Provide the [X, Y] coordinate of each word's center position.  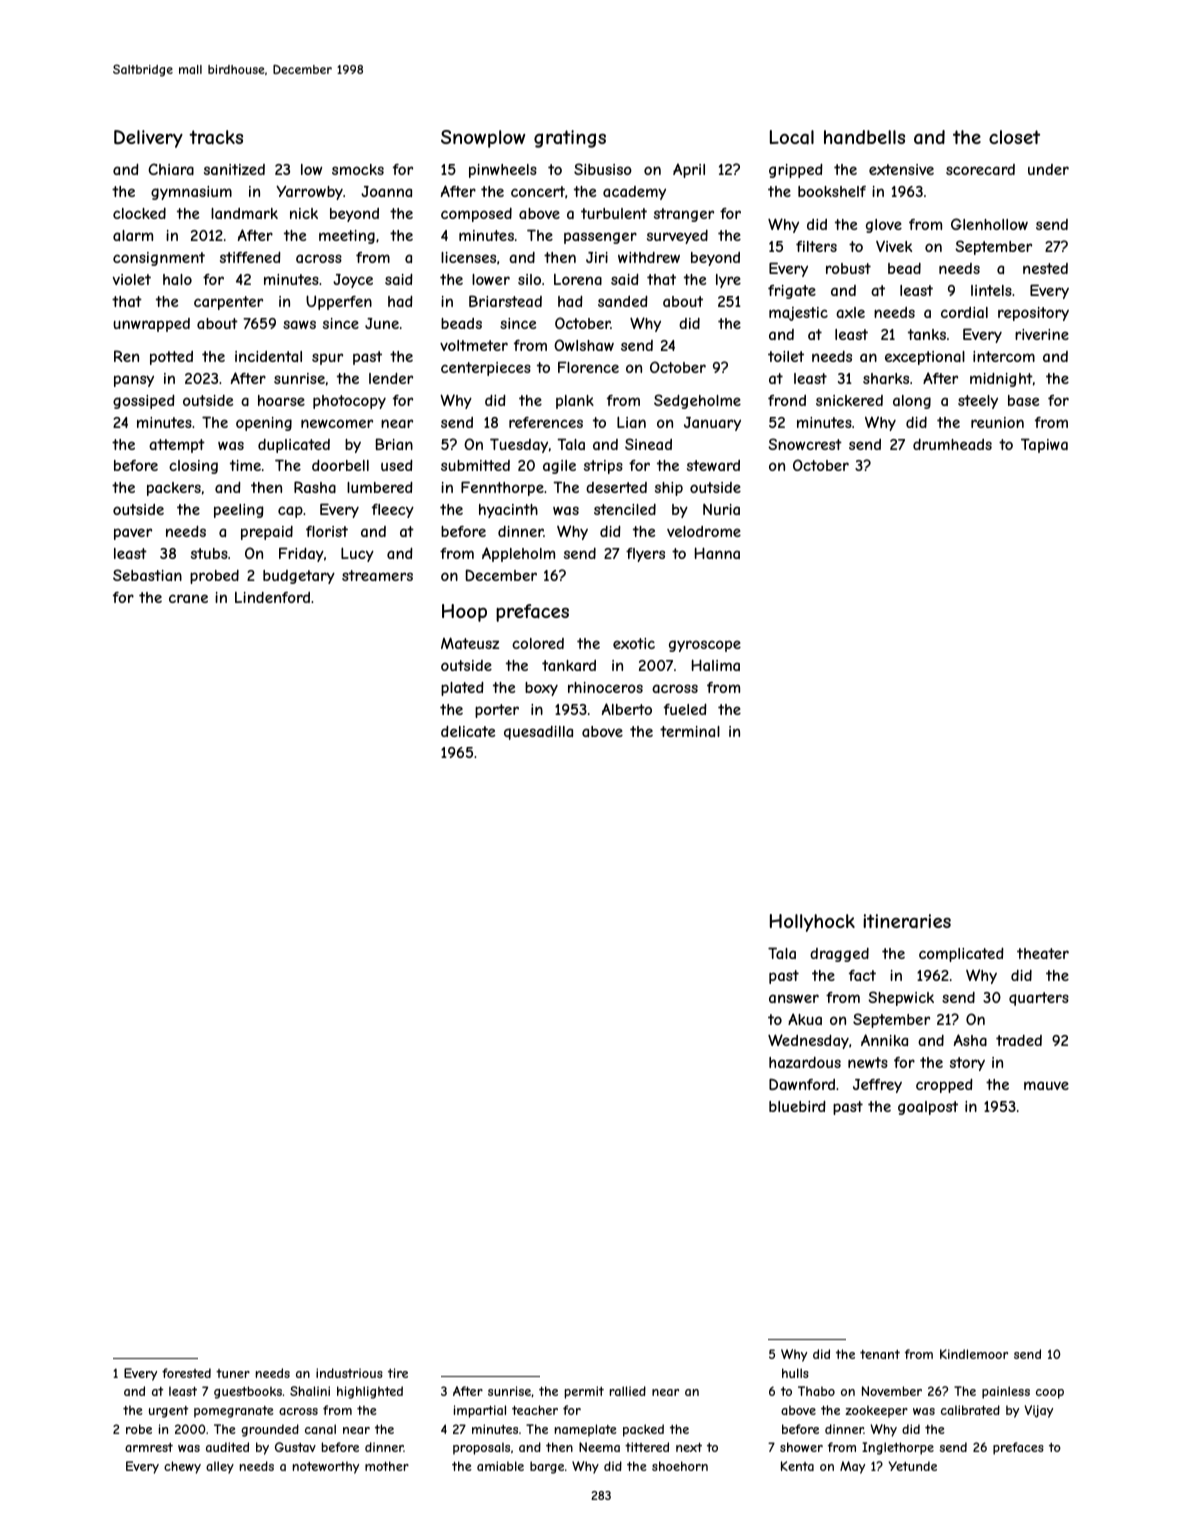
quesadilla [538, 733]
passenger [600, 238]
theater [1043, 953]
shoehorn [680, 1466]
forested [186, 1373]
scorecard [980, 169]
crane [188, 598]
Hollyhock [812, 923]
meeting [347, 237]
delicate [468, 731]
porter [497, 711]
